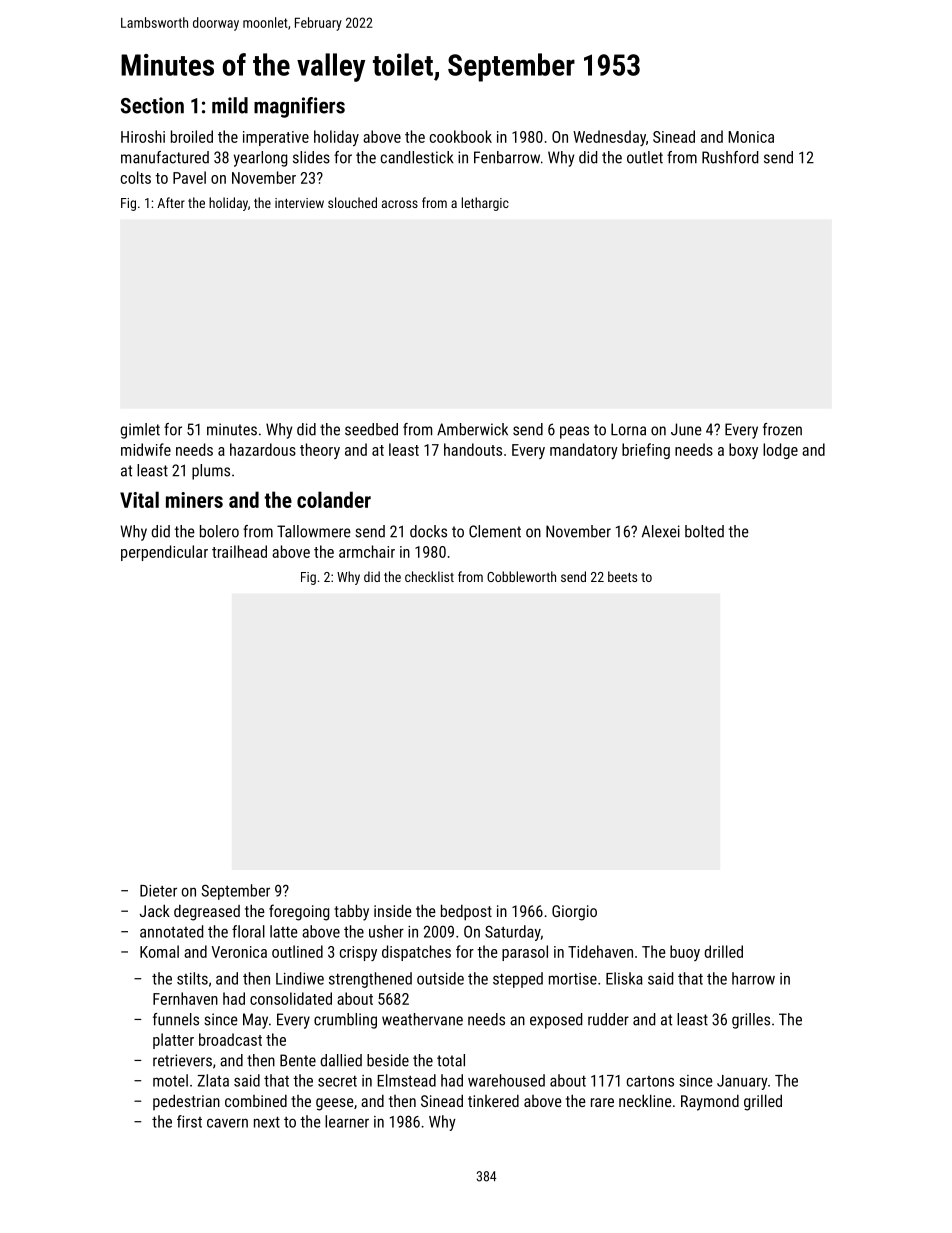 Image resolution: width=952 pixels, height=1233 pixels. What do you see at coordinates (473, 449) in the screenshot?
I see `handouts` at bounding box center [473, 449].
